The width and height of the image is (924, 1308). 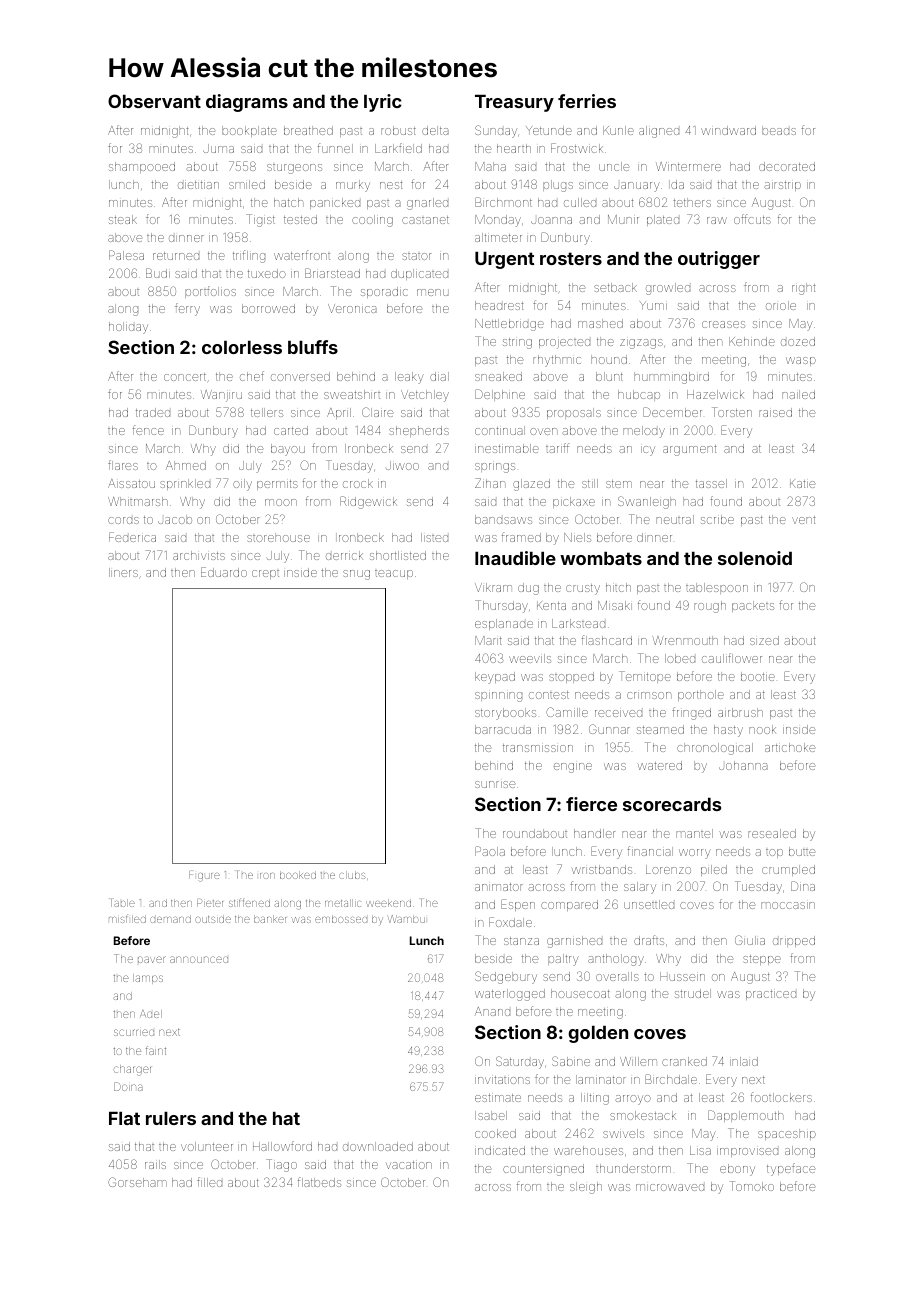 What do you see at coordinates (782, 186) in the image?
I see `airstrip` at bounding box center [782, 186].
